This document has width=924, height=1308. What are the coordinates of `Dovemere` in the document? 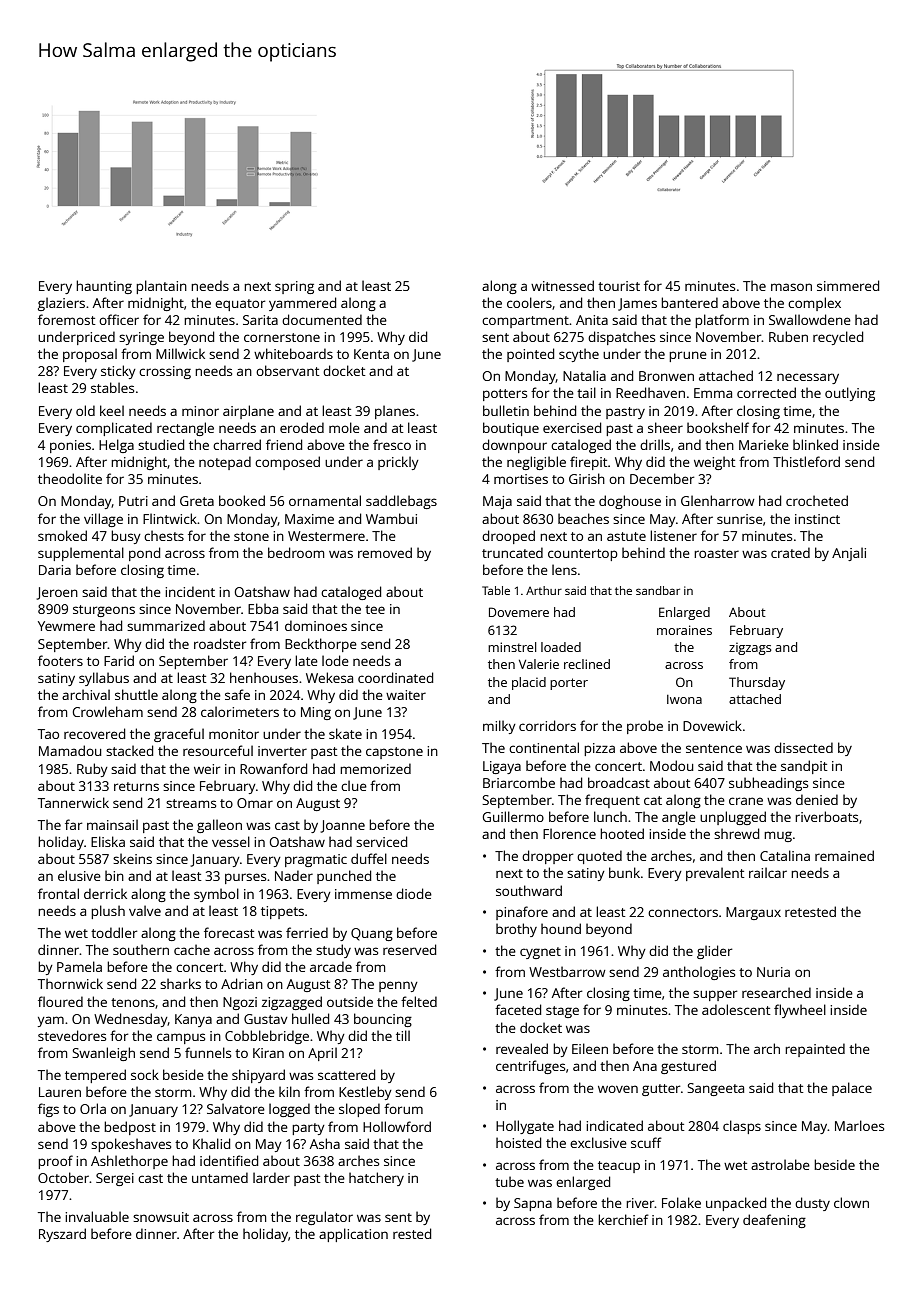 It's located at (519, 612).
